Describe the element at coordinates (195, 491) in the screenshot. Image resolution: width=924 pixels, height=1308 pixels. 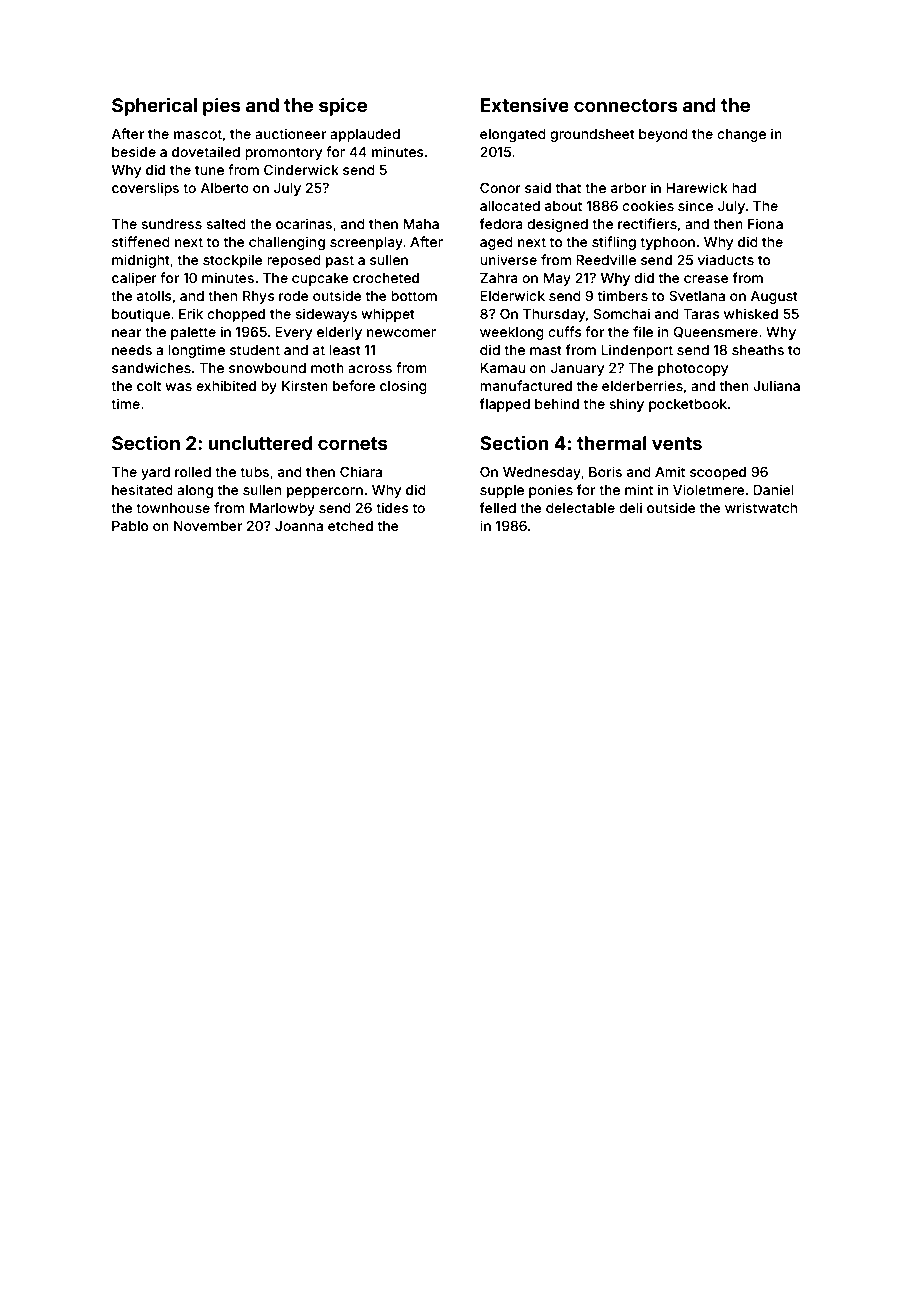
I see `along` at that location.
